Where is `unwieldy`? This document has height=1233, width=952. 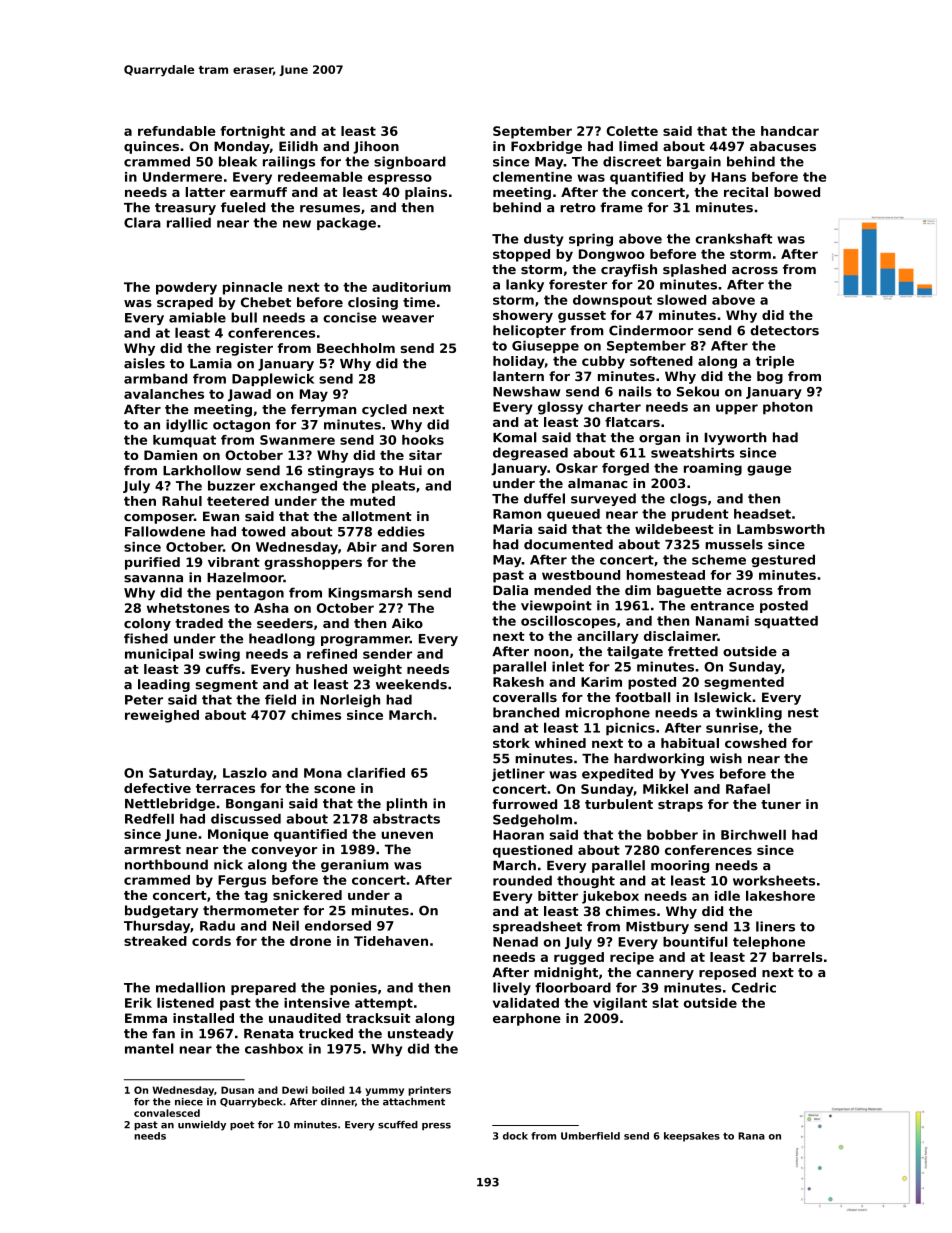
unwieldy is located at coordinates (202, 1126).
